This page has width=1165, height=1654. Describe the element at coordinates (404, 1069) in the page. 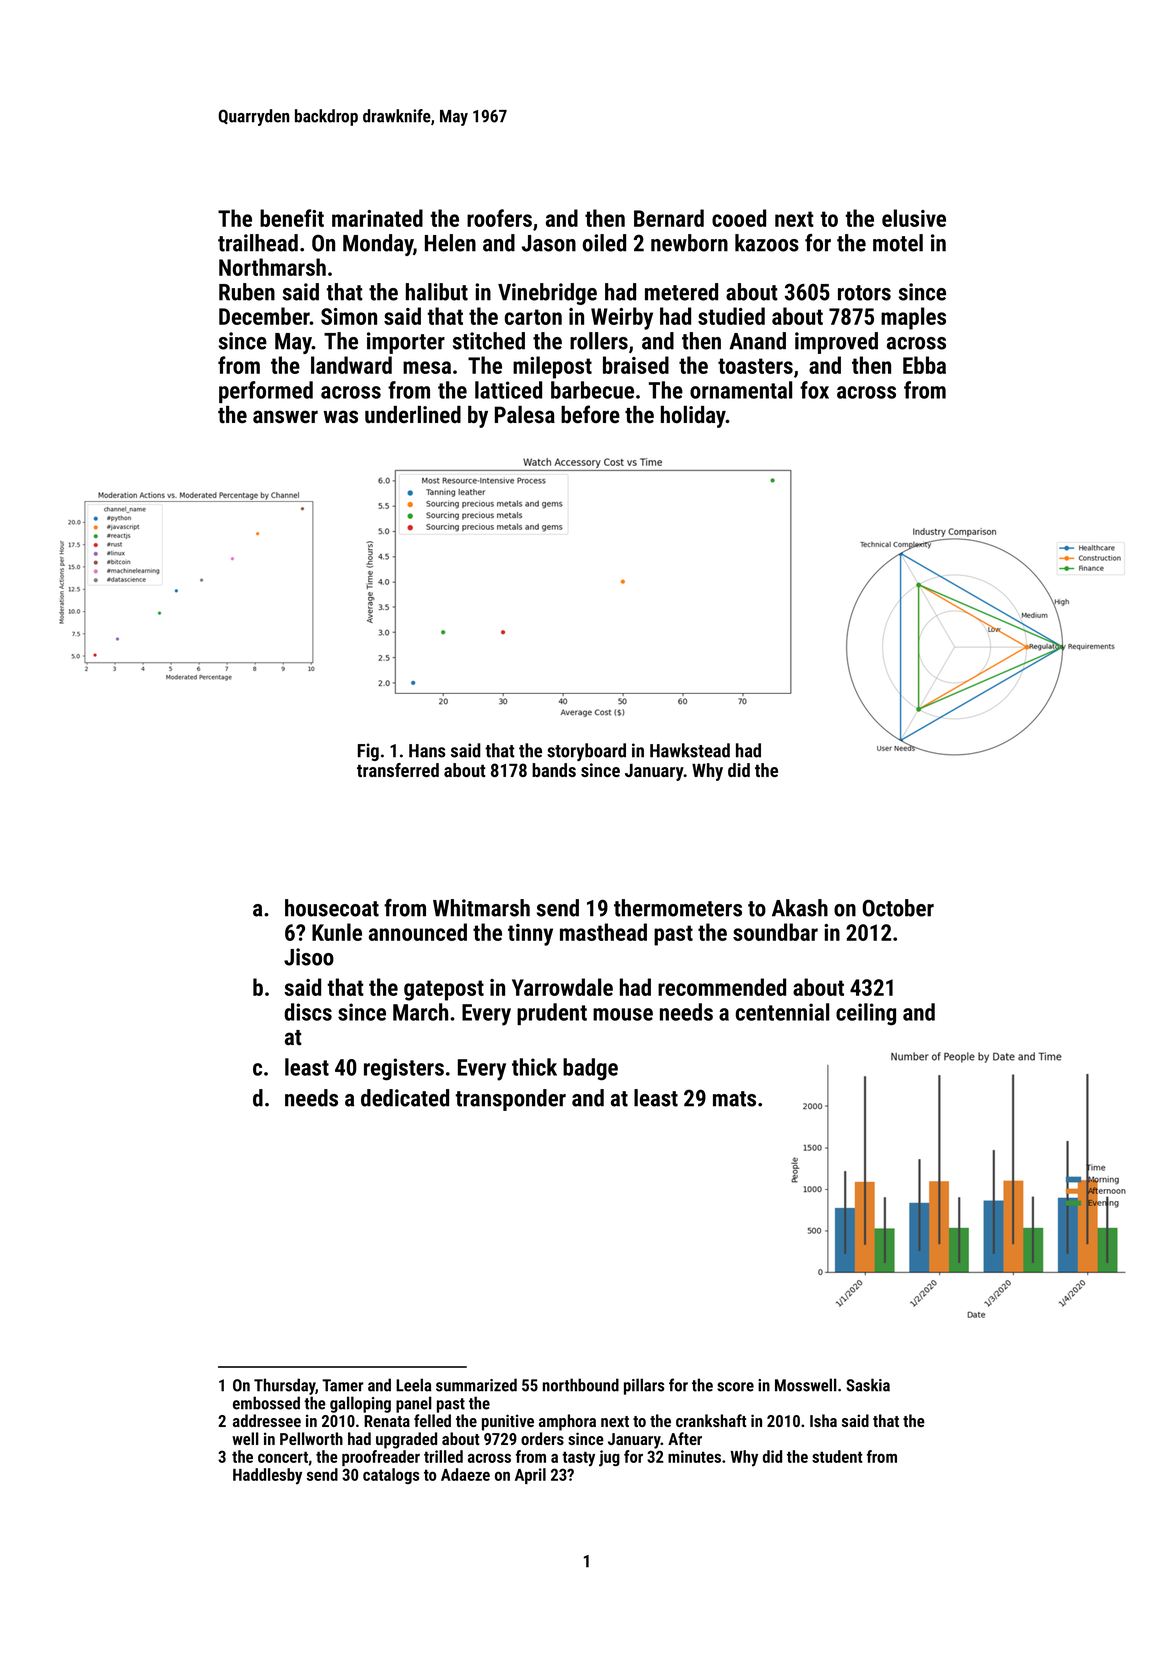

I see `registers` at that location.
